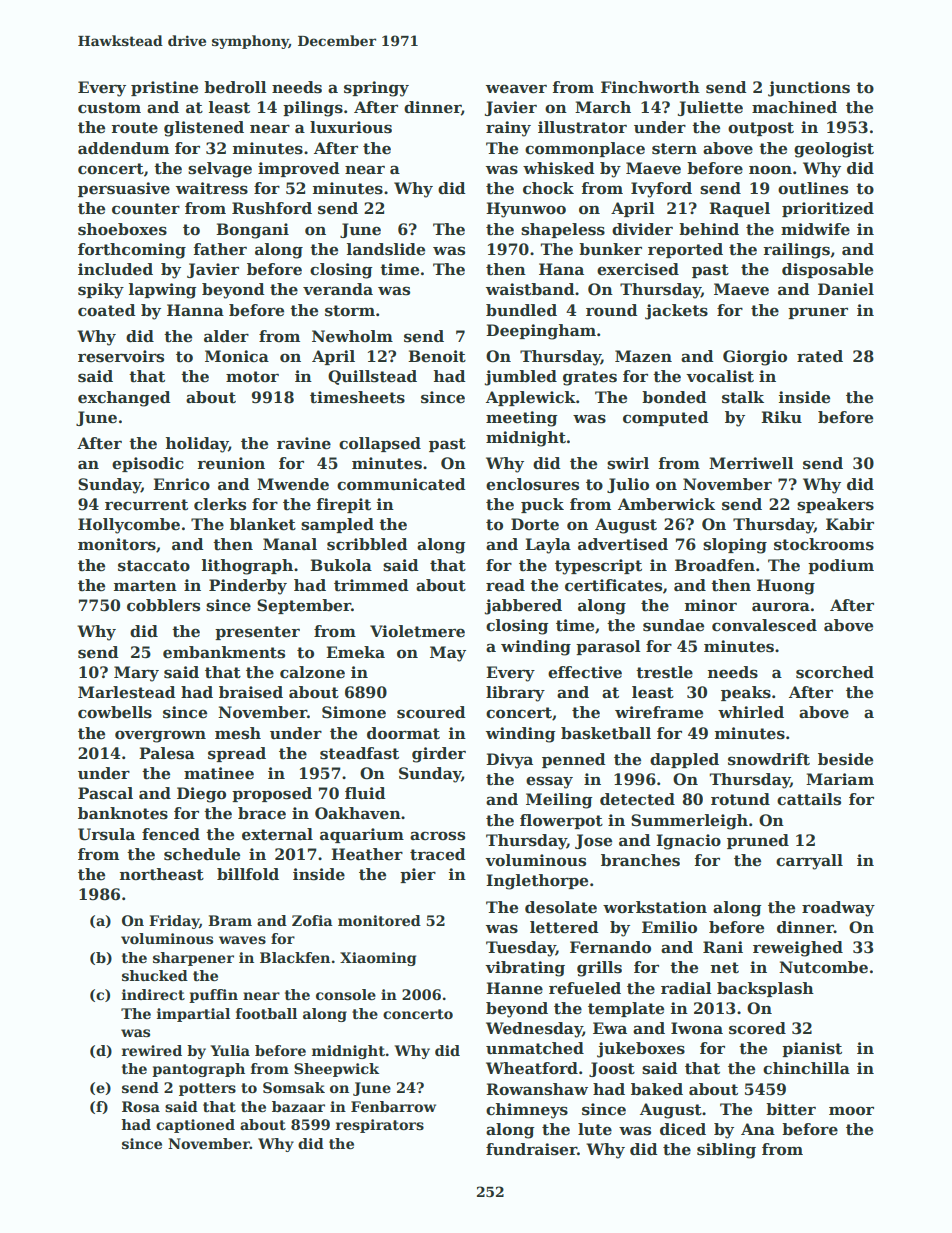 This screenshot has width=952, height=1233. Describe the element at coordinates (101, 291) in the screenshot. I see `spiky` at that location.
